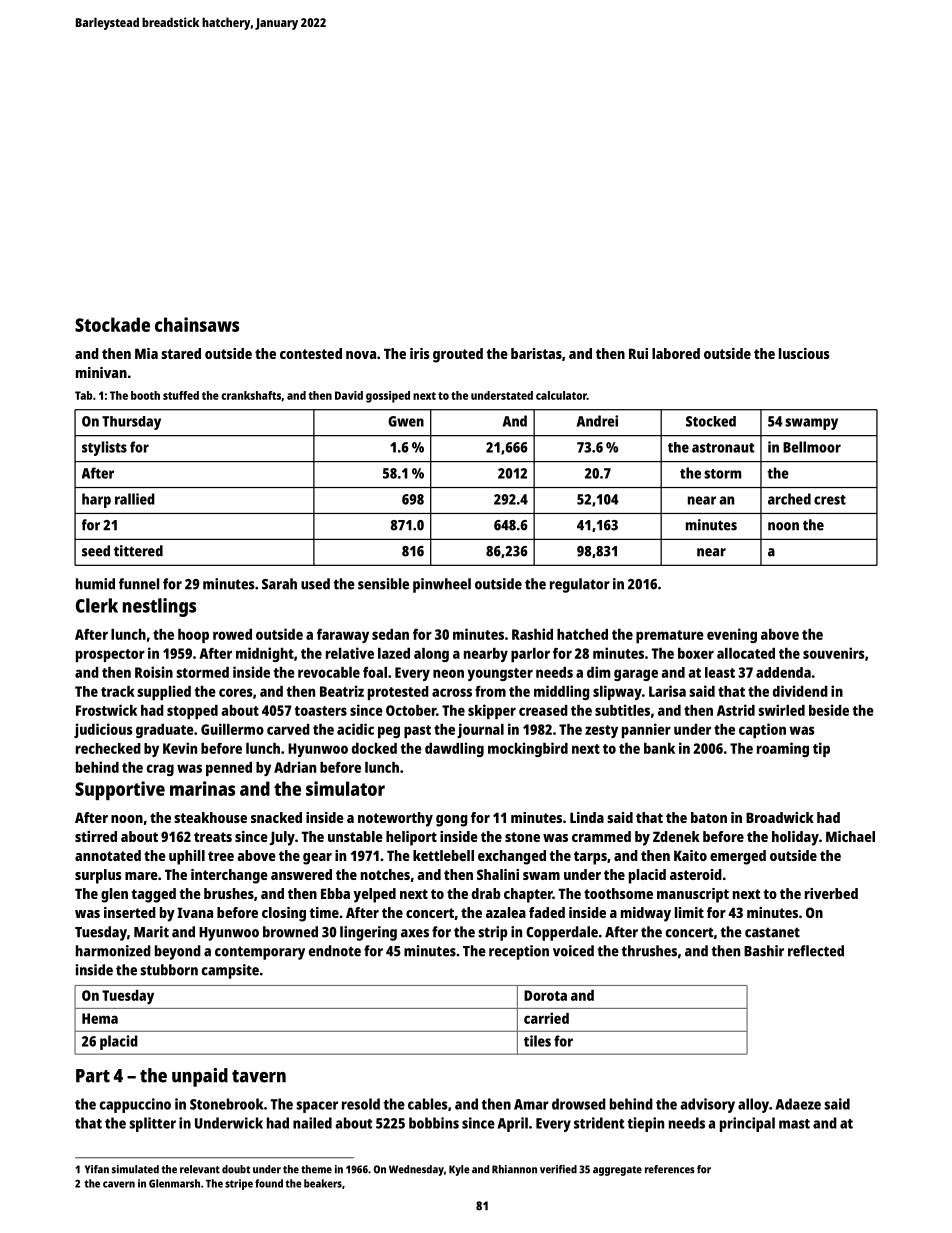  Describe the element at coordinates (98, 876) in the screenshot. I see `surplus` at that location.
